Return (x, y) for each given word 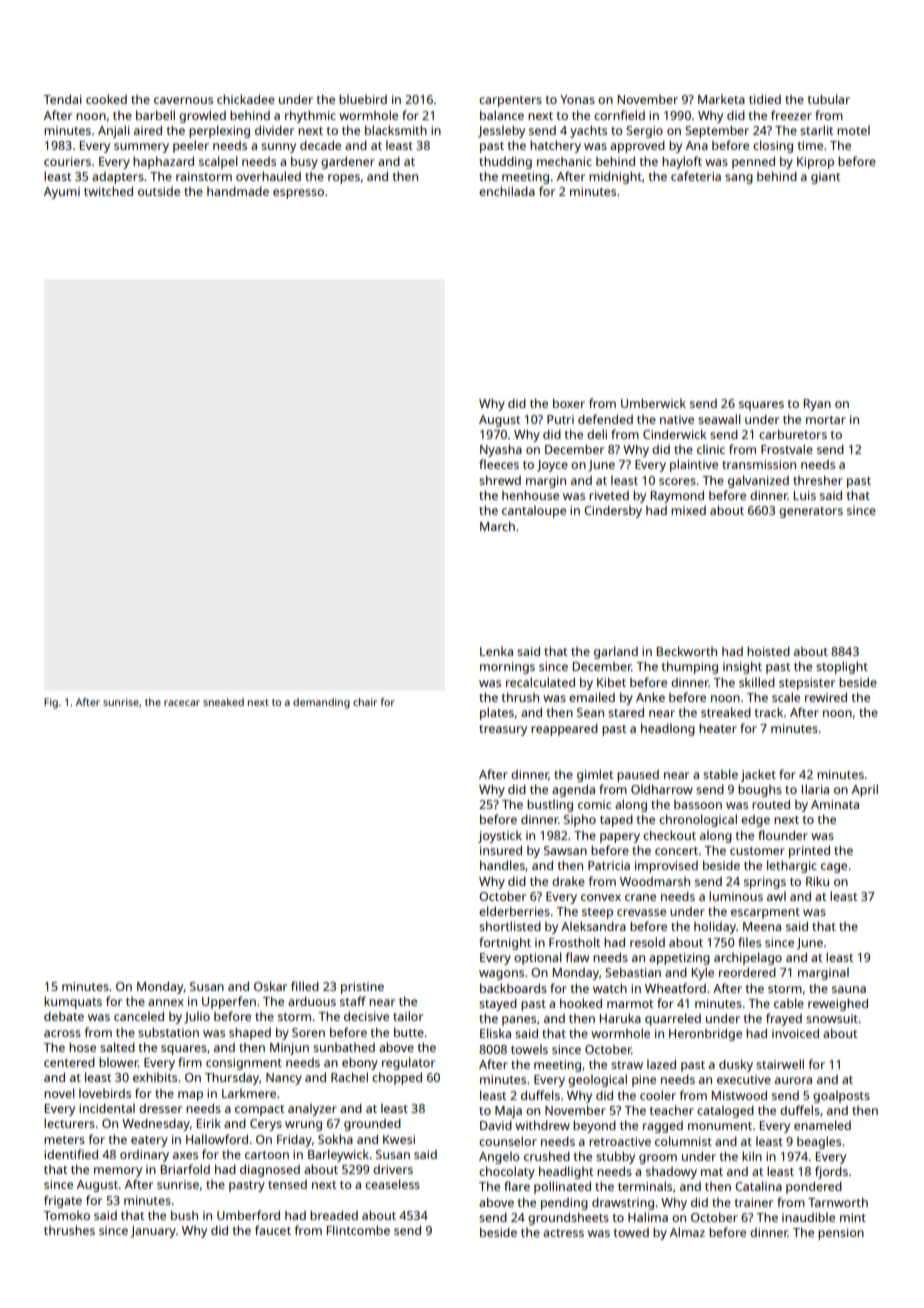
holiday (715, 927)
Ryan (817, 405)
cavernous (183, 100)
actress (563, 1233)
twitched (108, 191)
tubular (829, 99)
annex (166, 1002)
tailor (408, 1016)
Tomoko (66, 1215)
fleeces (499, 464)
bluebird (363, 99)
